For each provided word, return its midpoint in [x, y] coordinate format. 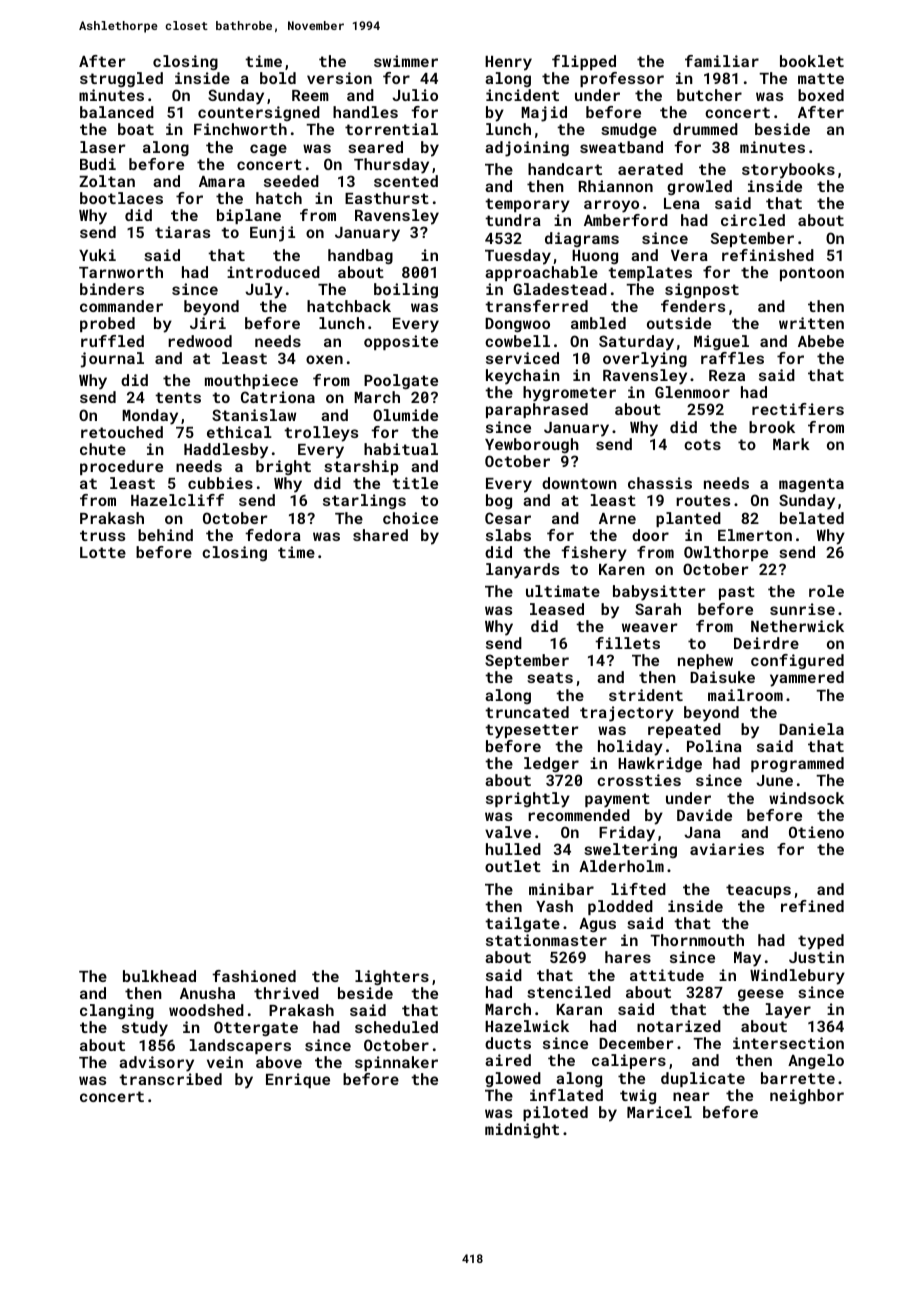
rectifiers [798, 409]
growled [699, 187]
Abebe [821, 341]
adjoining [527, 149]
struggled [121, 80]
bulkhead [159, 976]
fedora [273, 535]
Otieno [816, 832]
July [264, 291]
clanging [117, 1012]
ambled [598, 323]
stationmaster [546, 940]
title [415, 483]
